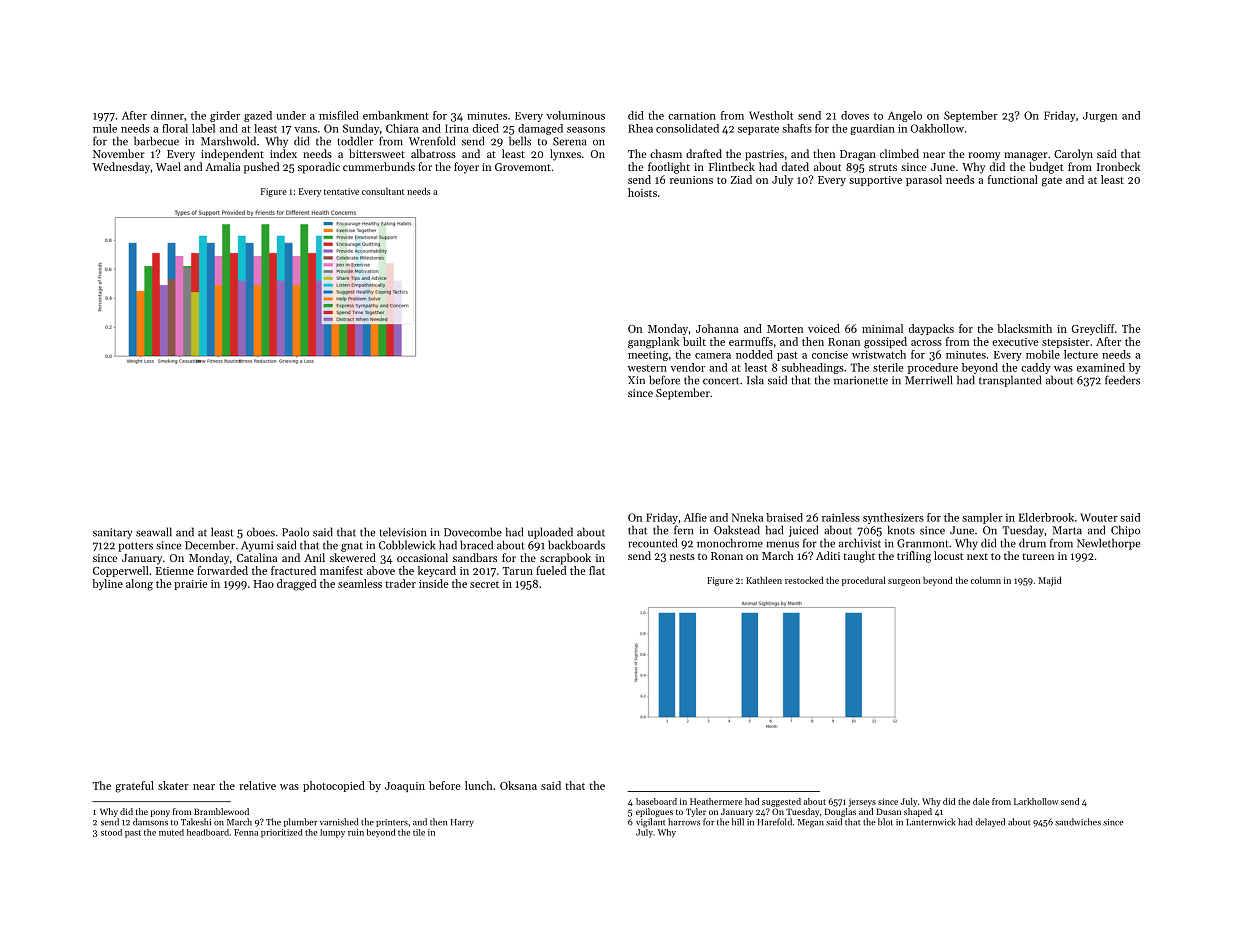 The width and height of the page is (1233, 952). What do you see at coordinates (405, 787) in the page?
I see `Joaquin` at bounding box center [405, 787].
